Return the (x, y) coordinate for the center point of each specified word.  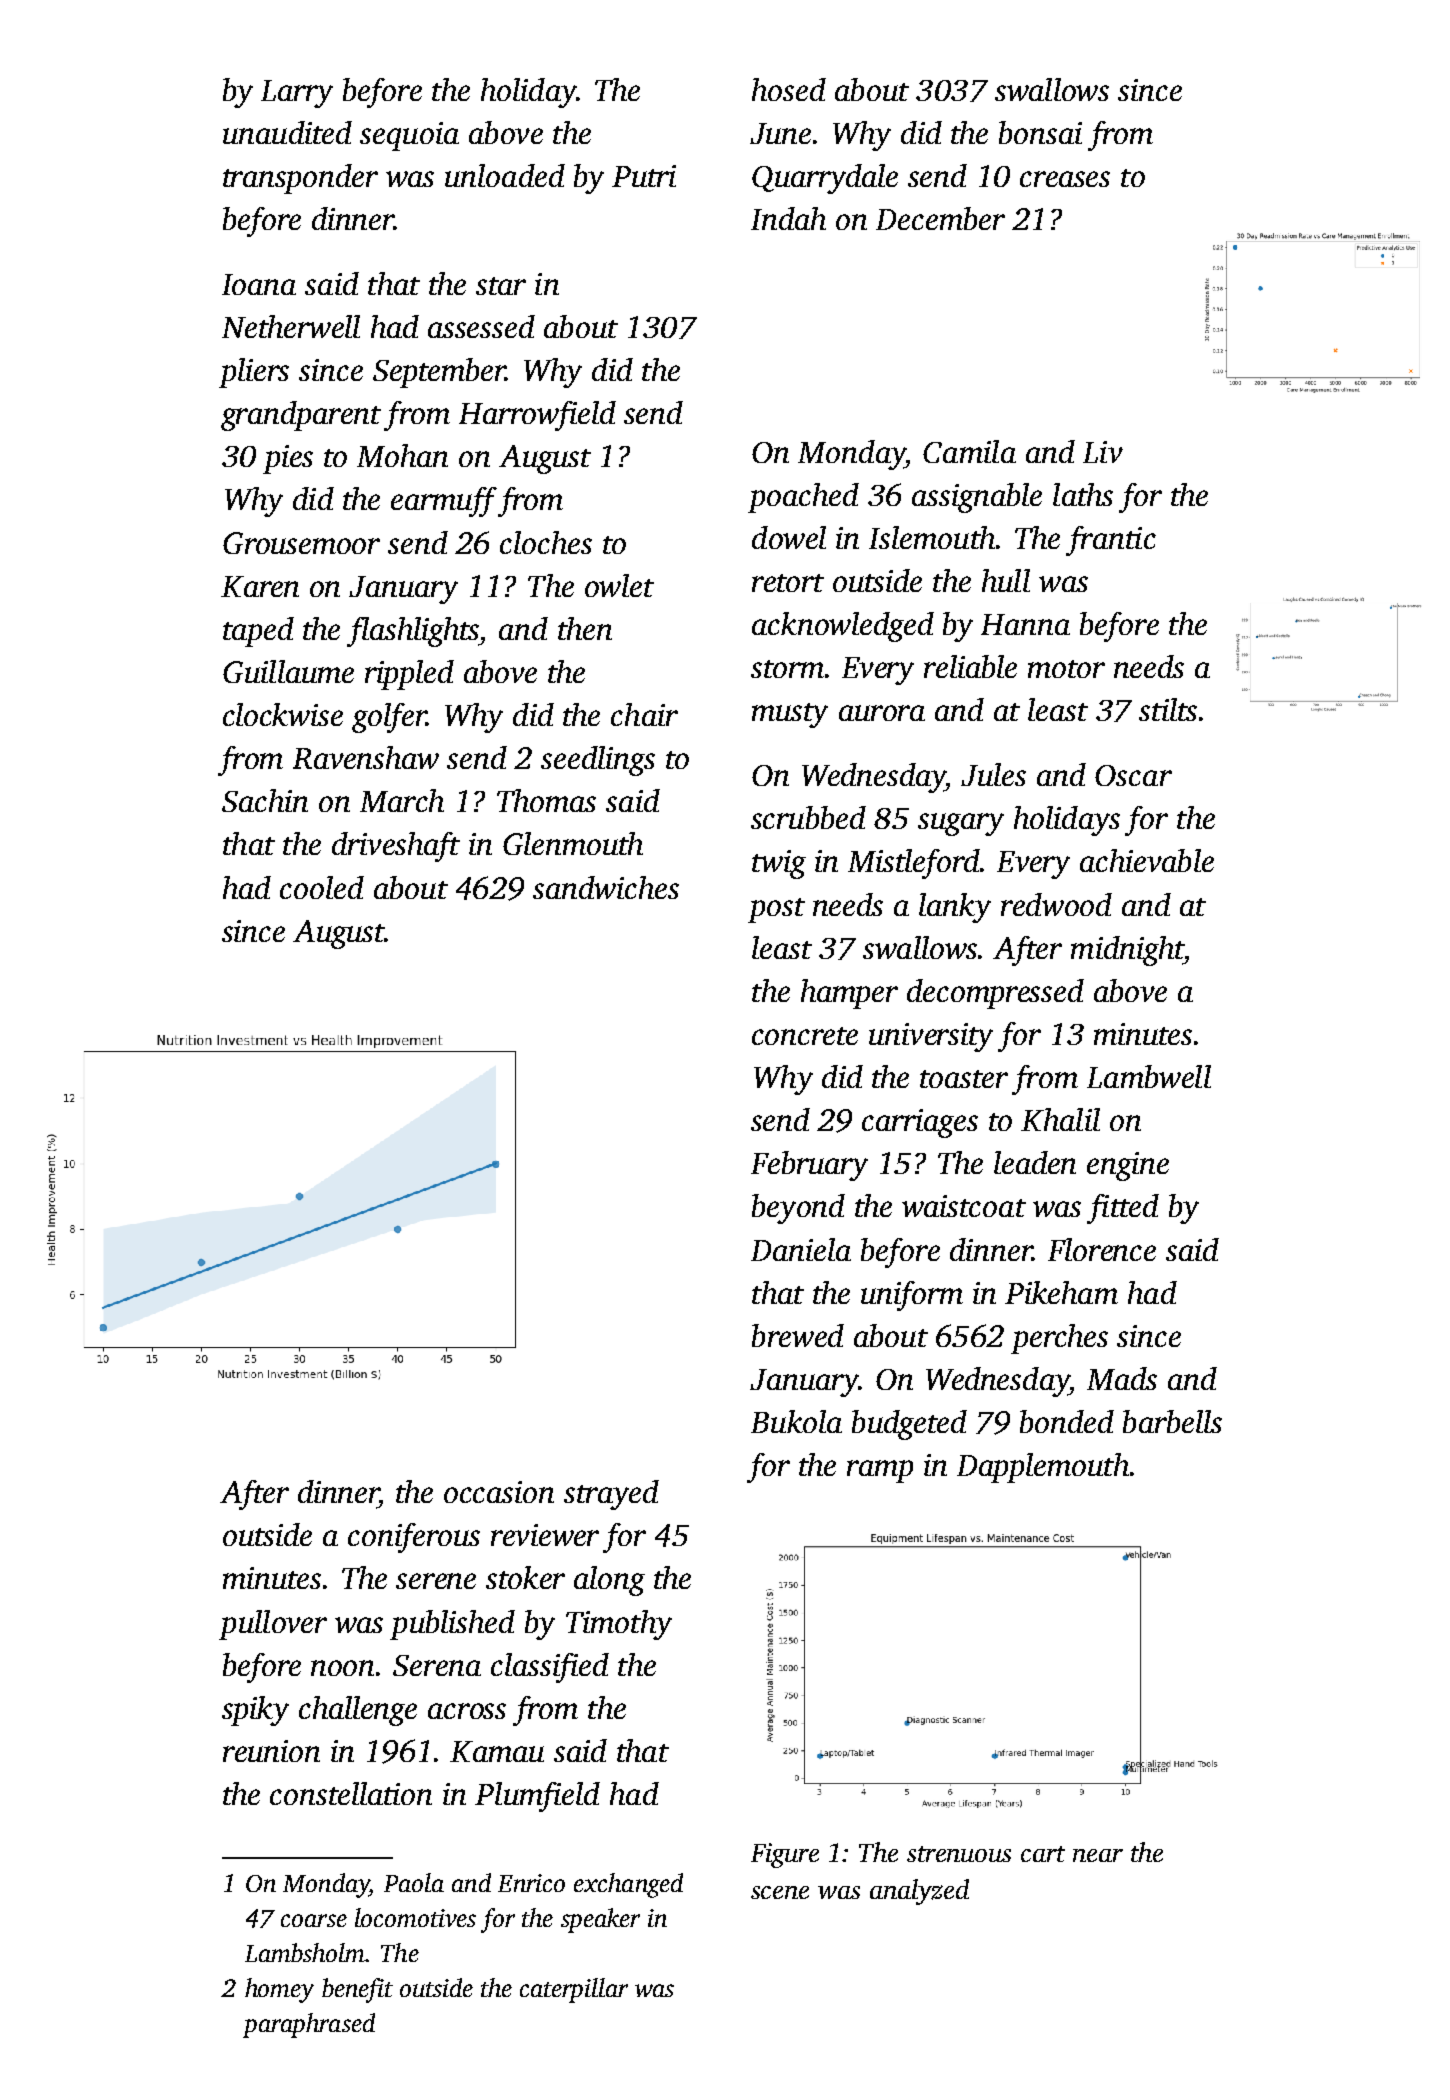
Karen (260, 586)
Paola (414, 1882)
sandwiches (606, 887)
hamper (849, 994)
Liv (1103, 452)
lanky (955, 908)
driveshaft (396, 847)
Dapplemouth (1043, 1468)
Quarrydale (825, 179)
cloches (546, 542)
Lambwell (1149, 1076)
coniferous (414, 1538)
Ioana (259, 284)
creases (1065, 179)
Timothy (619, 1625)
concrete (805, 1036)
